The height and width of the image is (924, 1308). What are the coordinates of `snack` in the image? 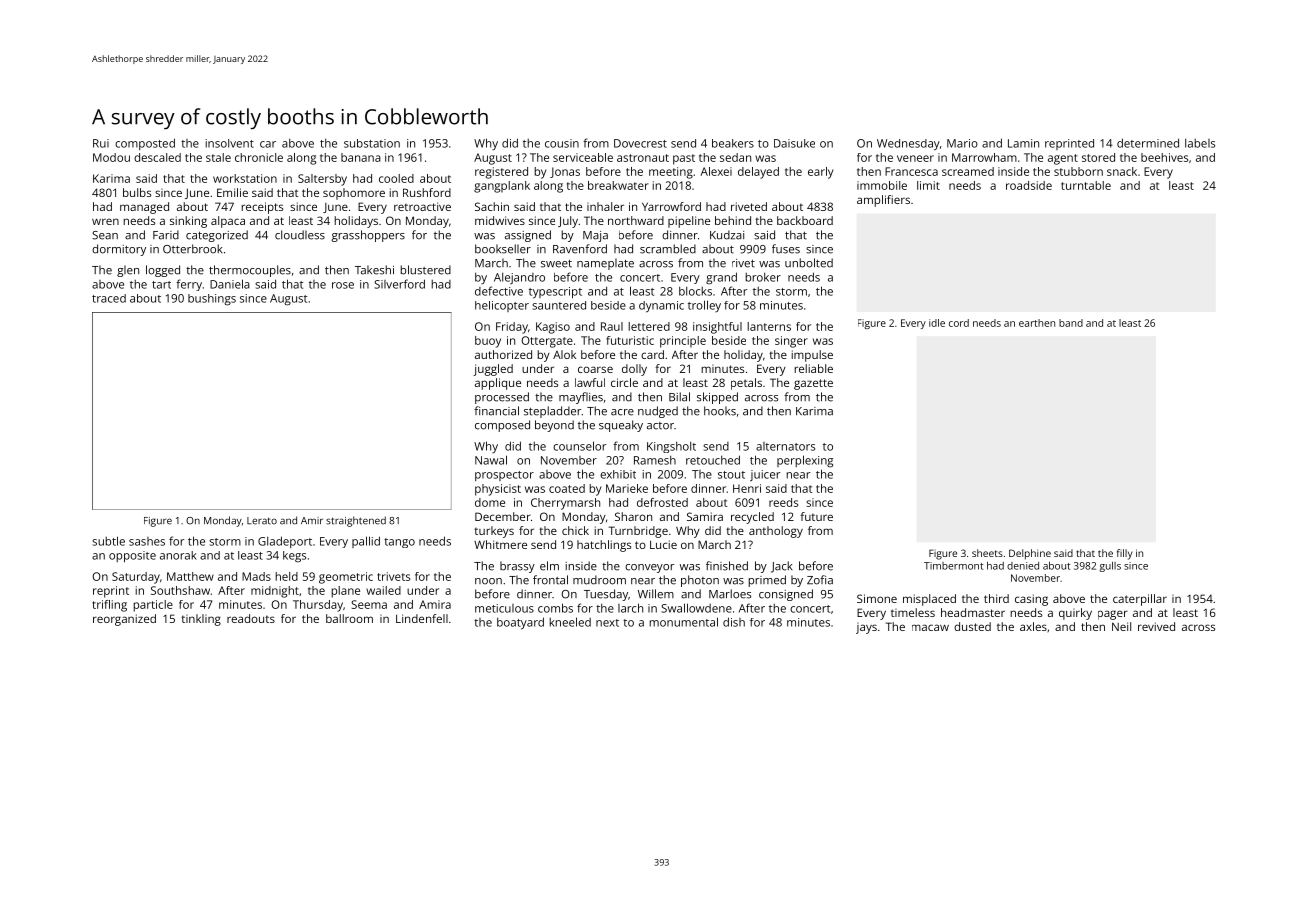 It's located at (1122, 171).
